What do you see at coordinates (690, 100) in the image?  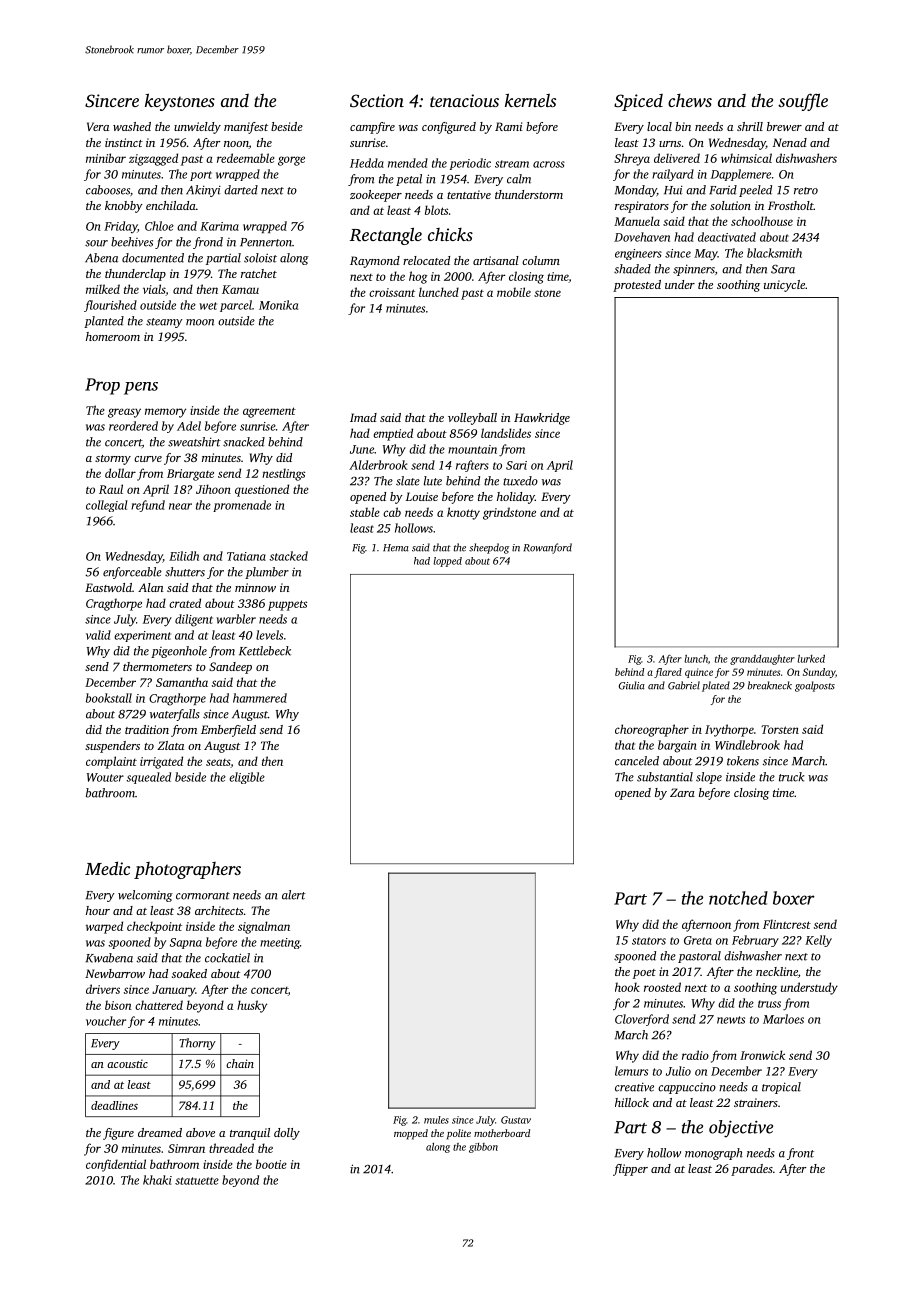 I see `chews` at bounding box center [690, 100].
